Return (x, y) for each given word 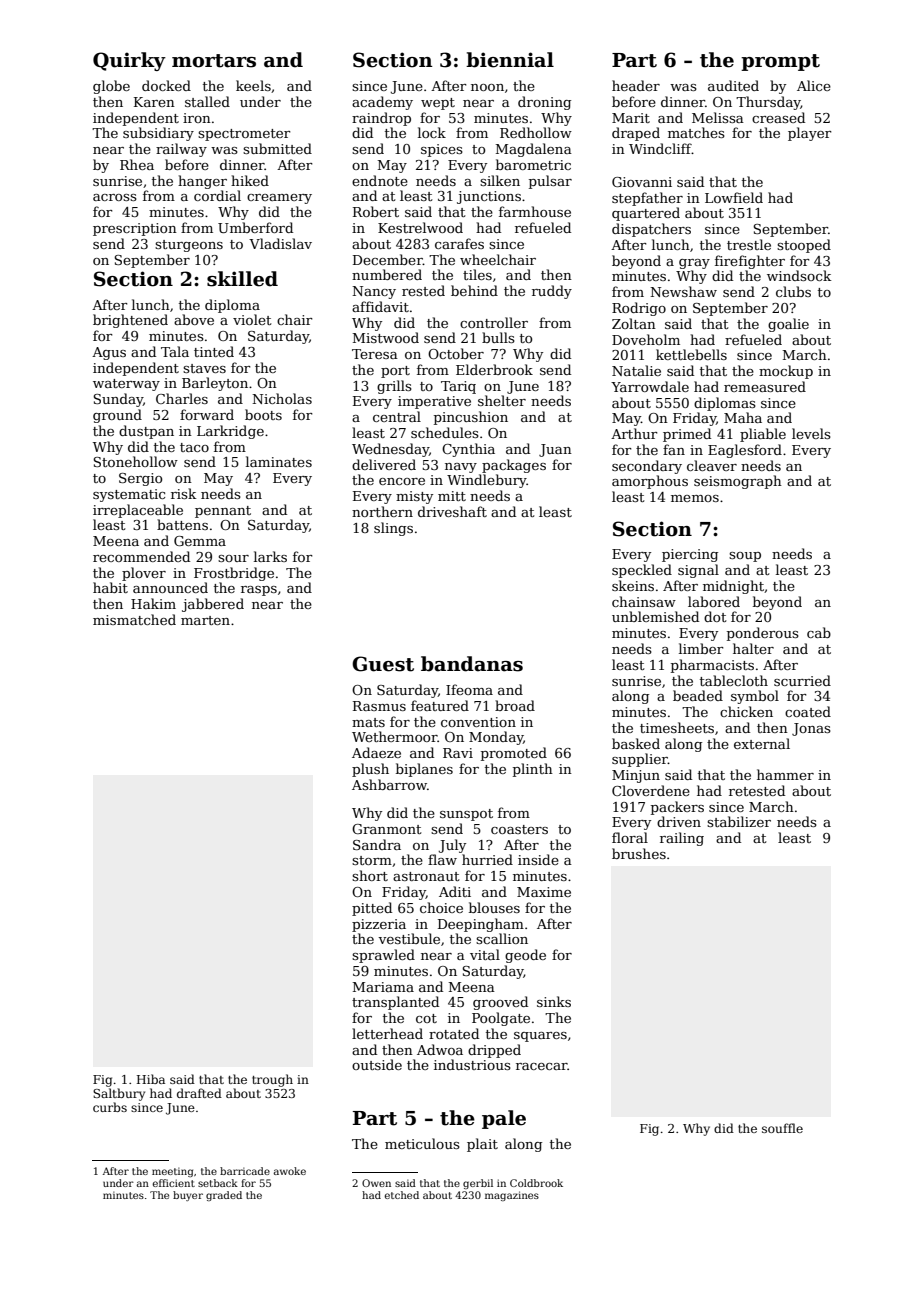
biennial (510, 60)
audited (733, 85)
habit (110, 587)
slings (393, 529)
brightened (130, 321)
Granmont (387, 829)
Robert (376, 211)
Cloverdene (651, 790)
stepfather (647, 199)
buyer (188, 1196)
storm (372, 860)
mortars (214, 61)
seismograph (738, 482)
